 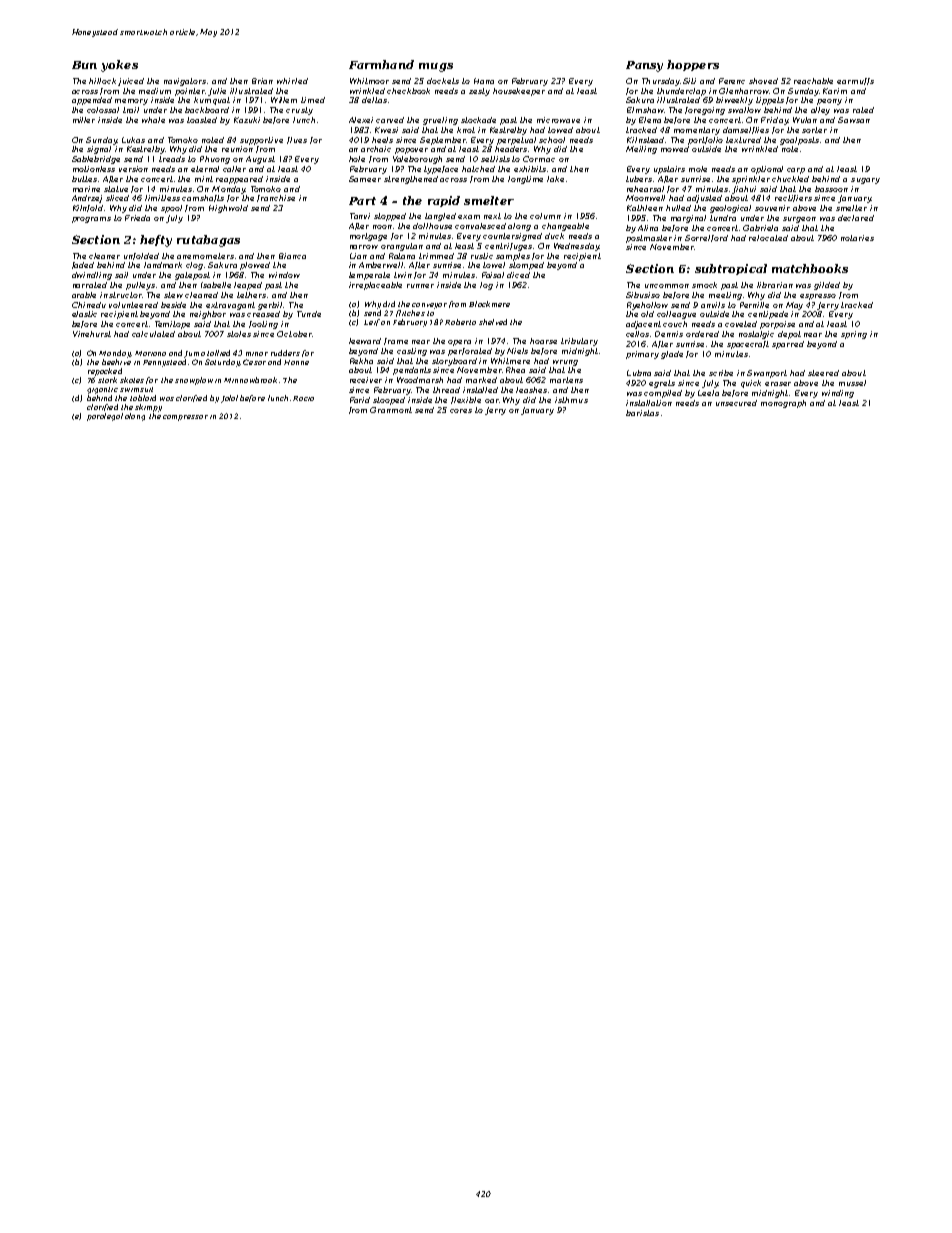 What do you see at coordinates (229, 399) in the screenshot?
I see `Jalal` at bounding box center [229, 399].
